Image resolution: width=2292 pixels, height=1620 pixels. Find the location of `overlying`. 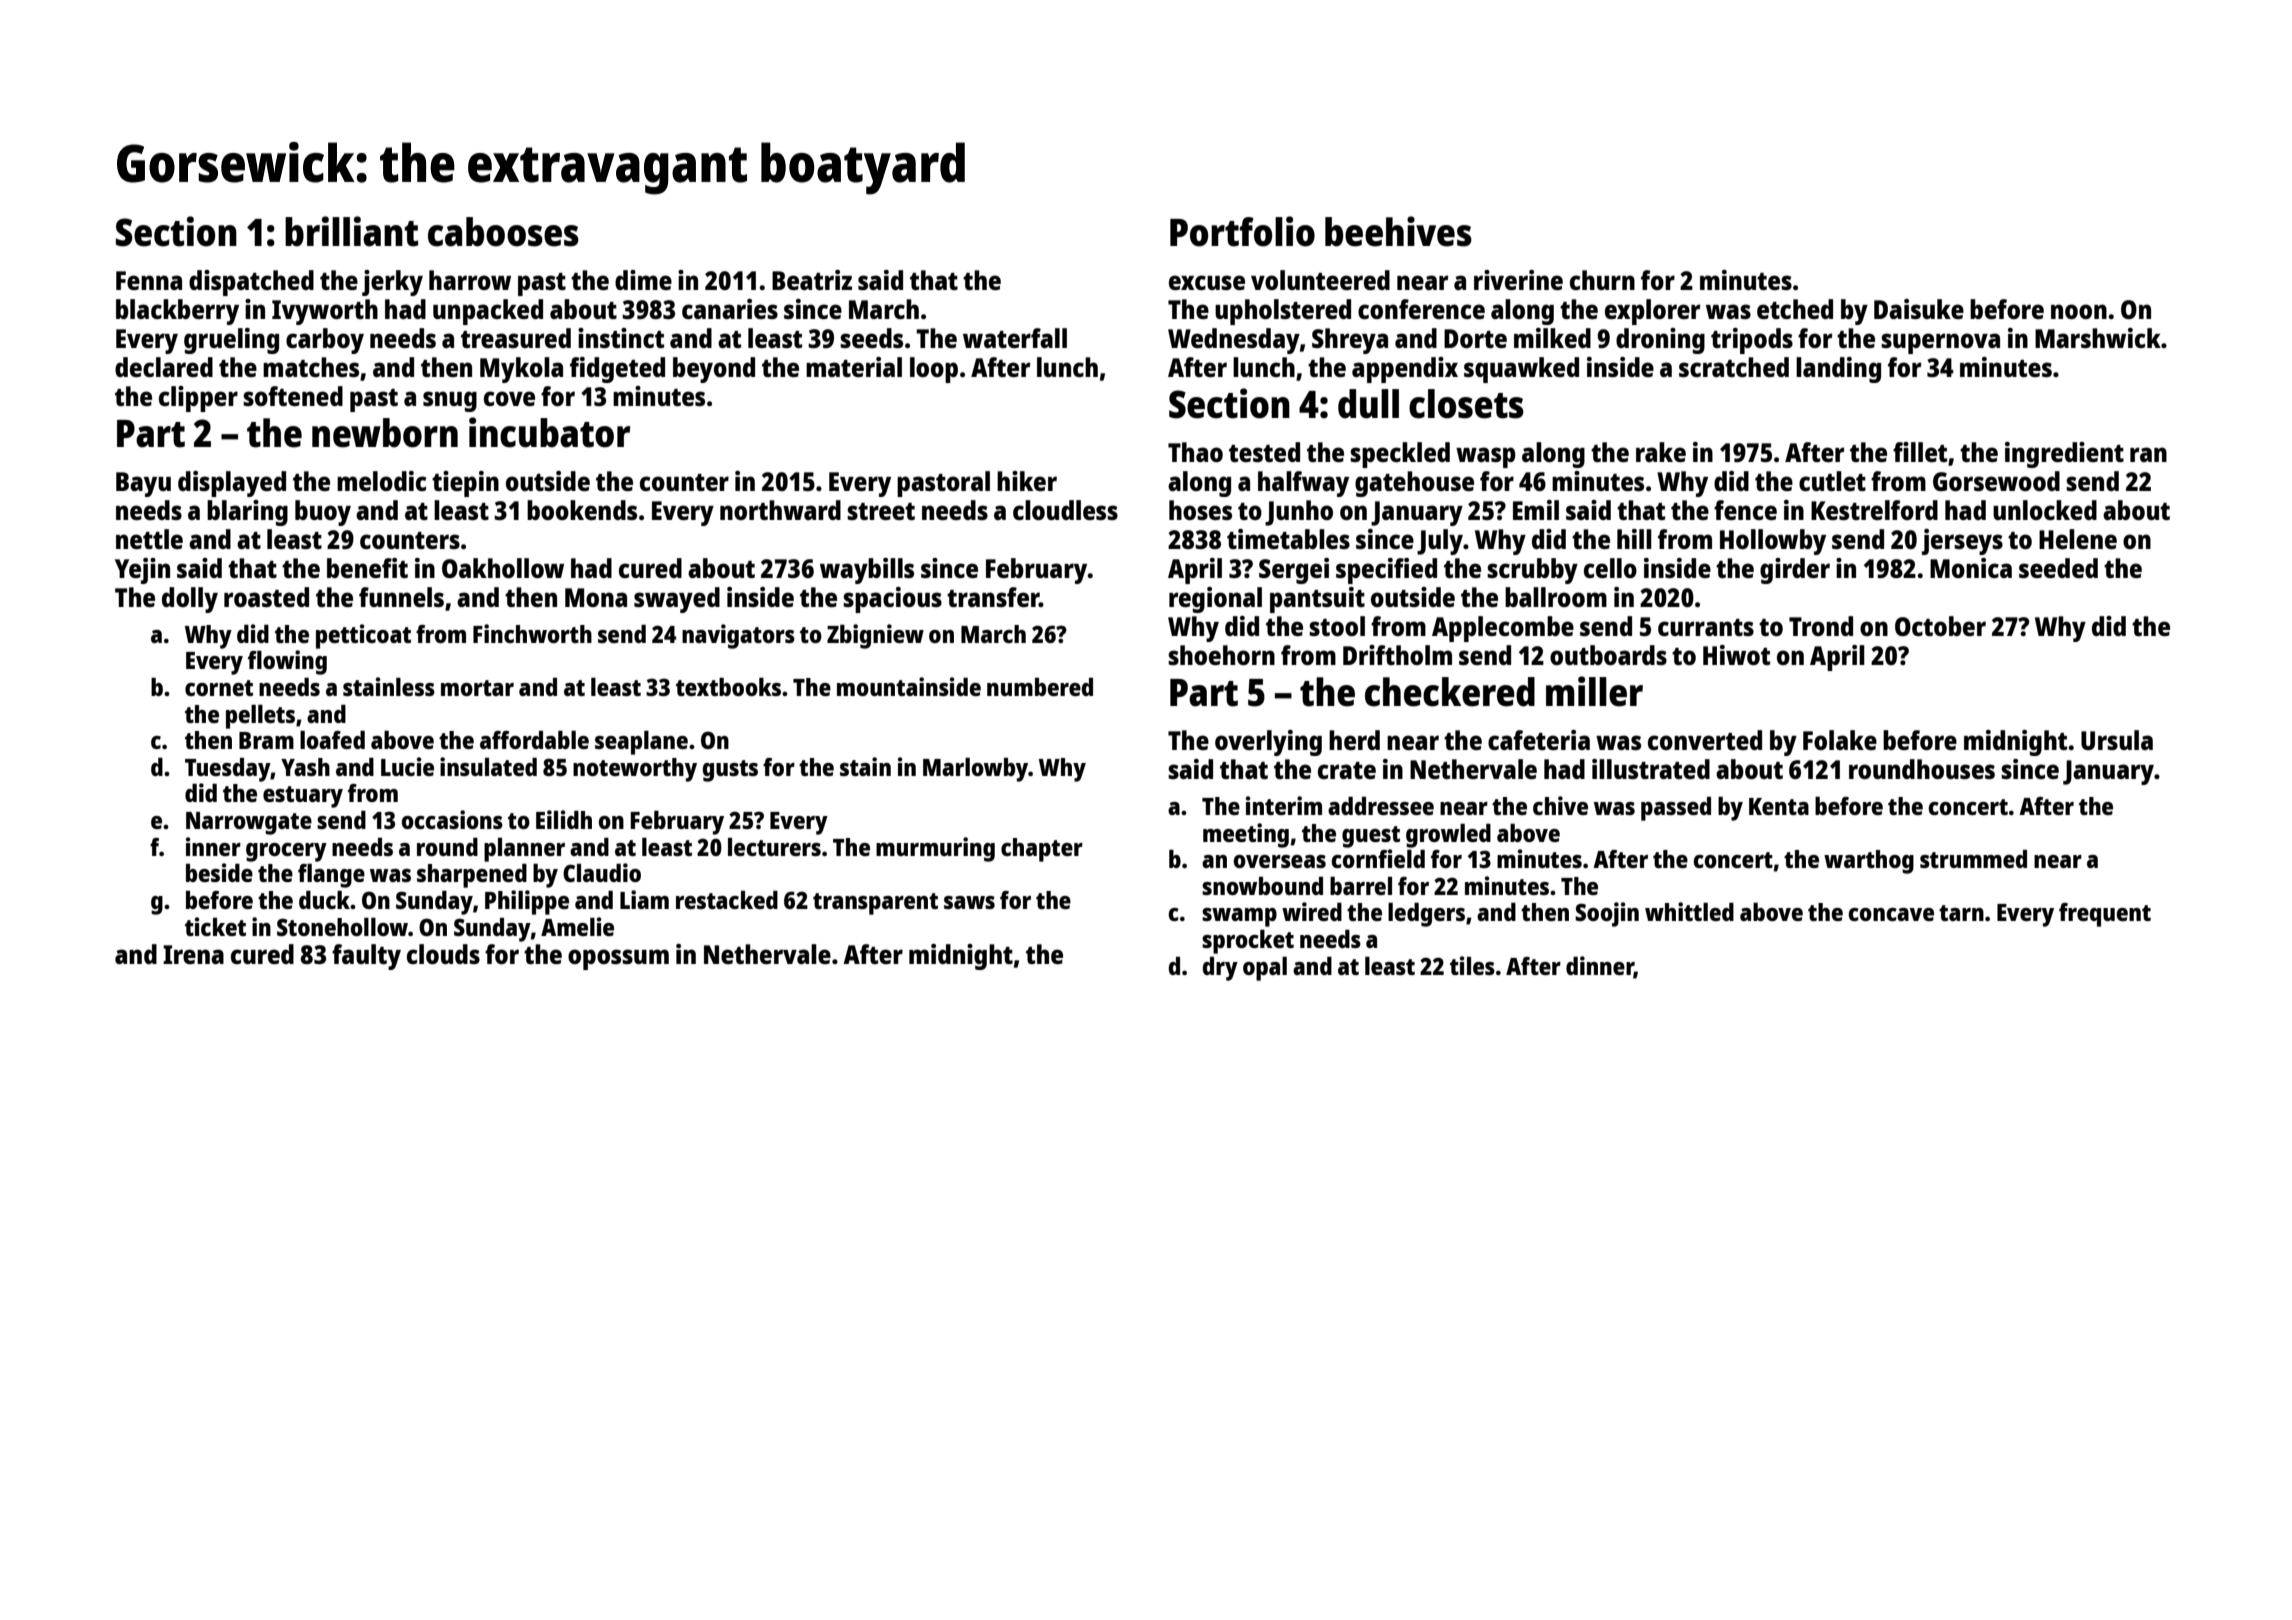

overlying is located at coordinates (1268, 743).
